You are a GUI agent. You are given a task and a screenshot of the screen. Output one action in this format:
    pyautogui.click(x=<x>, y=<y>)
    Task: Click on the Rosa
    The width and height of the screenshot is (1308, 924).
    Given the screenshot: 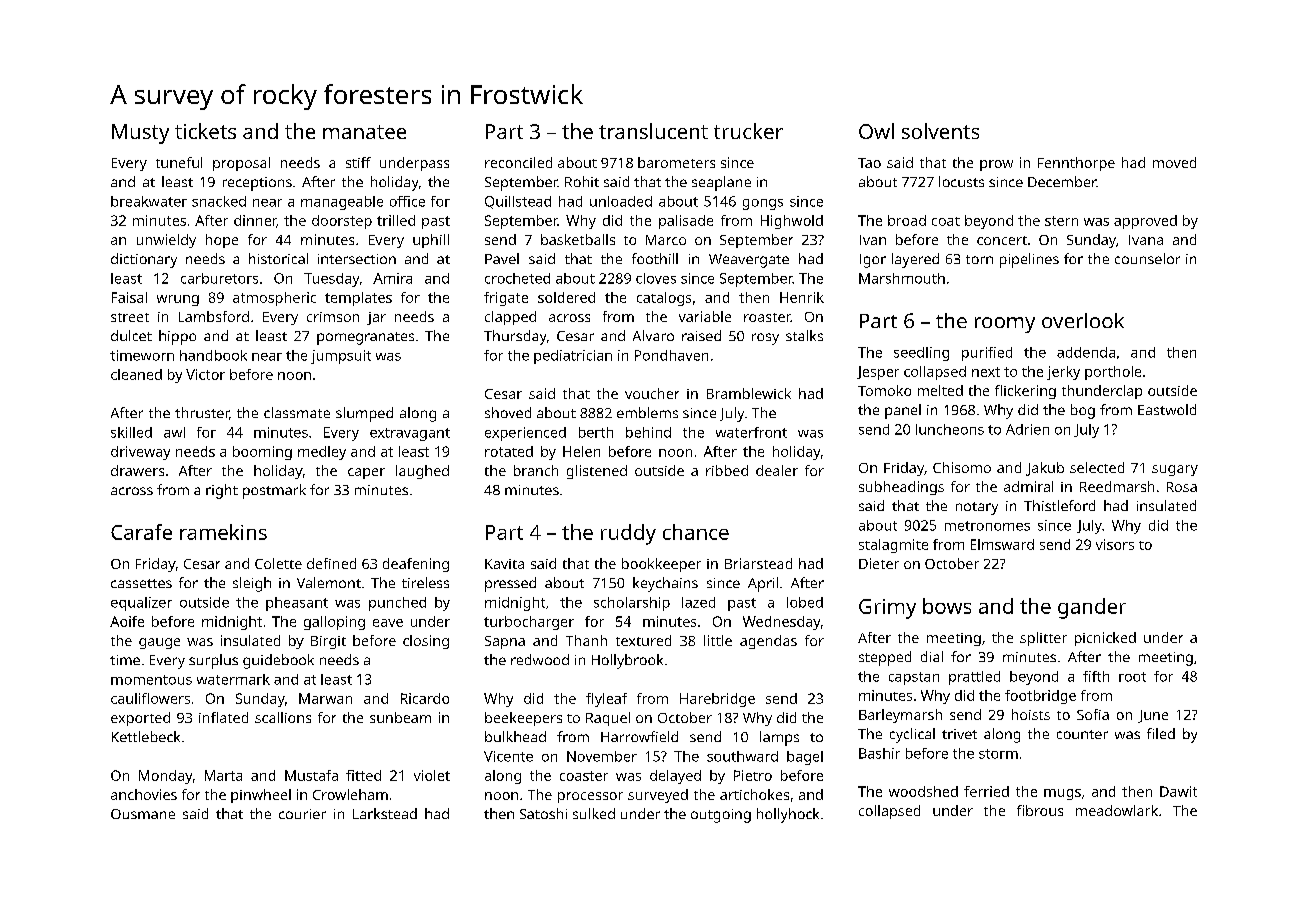 What is the action you would take?
    pyautogui.click(x=1182, y=487)
